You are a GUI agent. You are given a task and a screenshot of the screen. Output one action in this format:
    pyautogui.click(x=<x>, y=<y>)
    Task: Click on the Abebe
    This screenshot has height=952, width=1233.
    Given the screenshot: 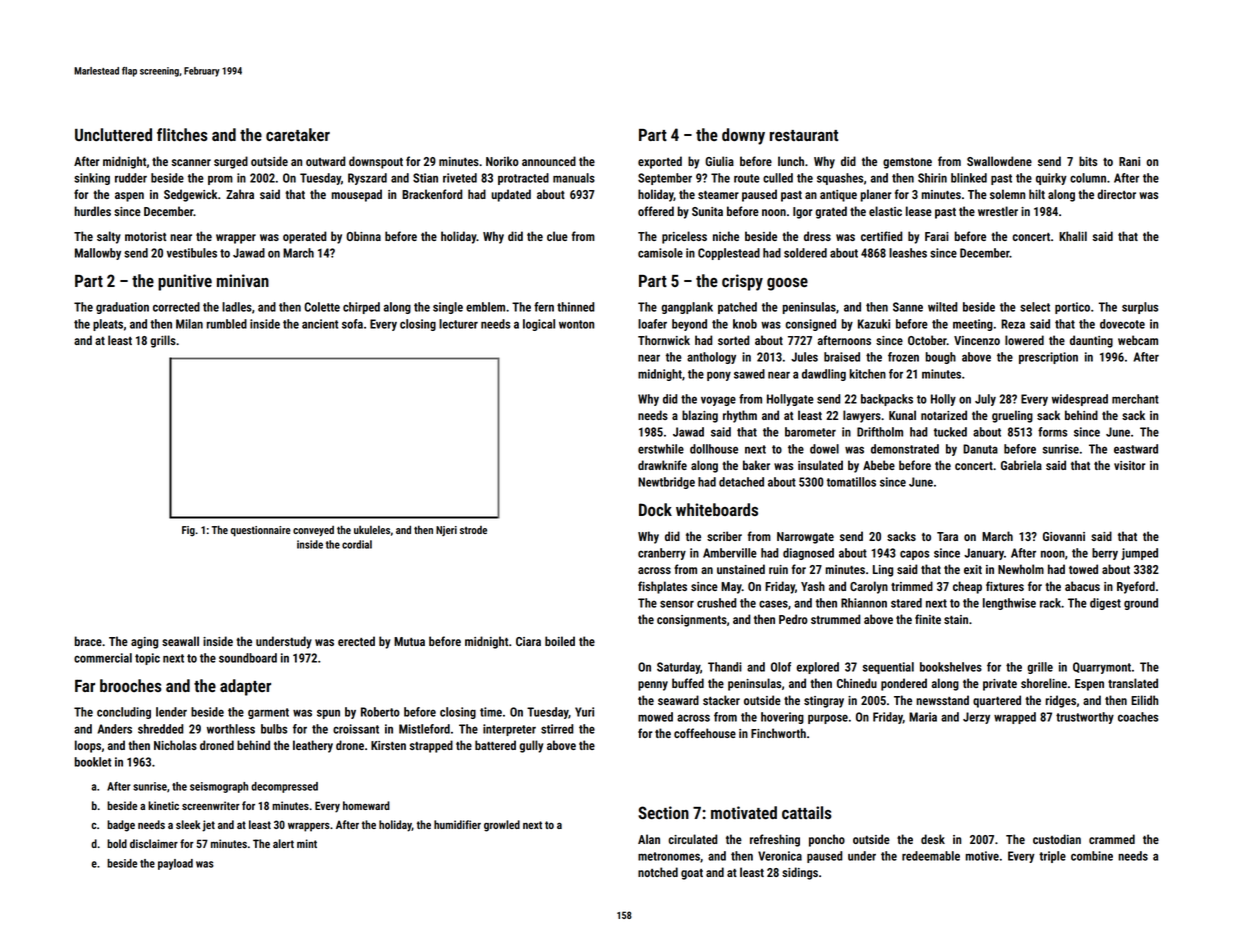 What is the action you would take?
    pyautogui.click(x=879, y=465)
